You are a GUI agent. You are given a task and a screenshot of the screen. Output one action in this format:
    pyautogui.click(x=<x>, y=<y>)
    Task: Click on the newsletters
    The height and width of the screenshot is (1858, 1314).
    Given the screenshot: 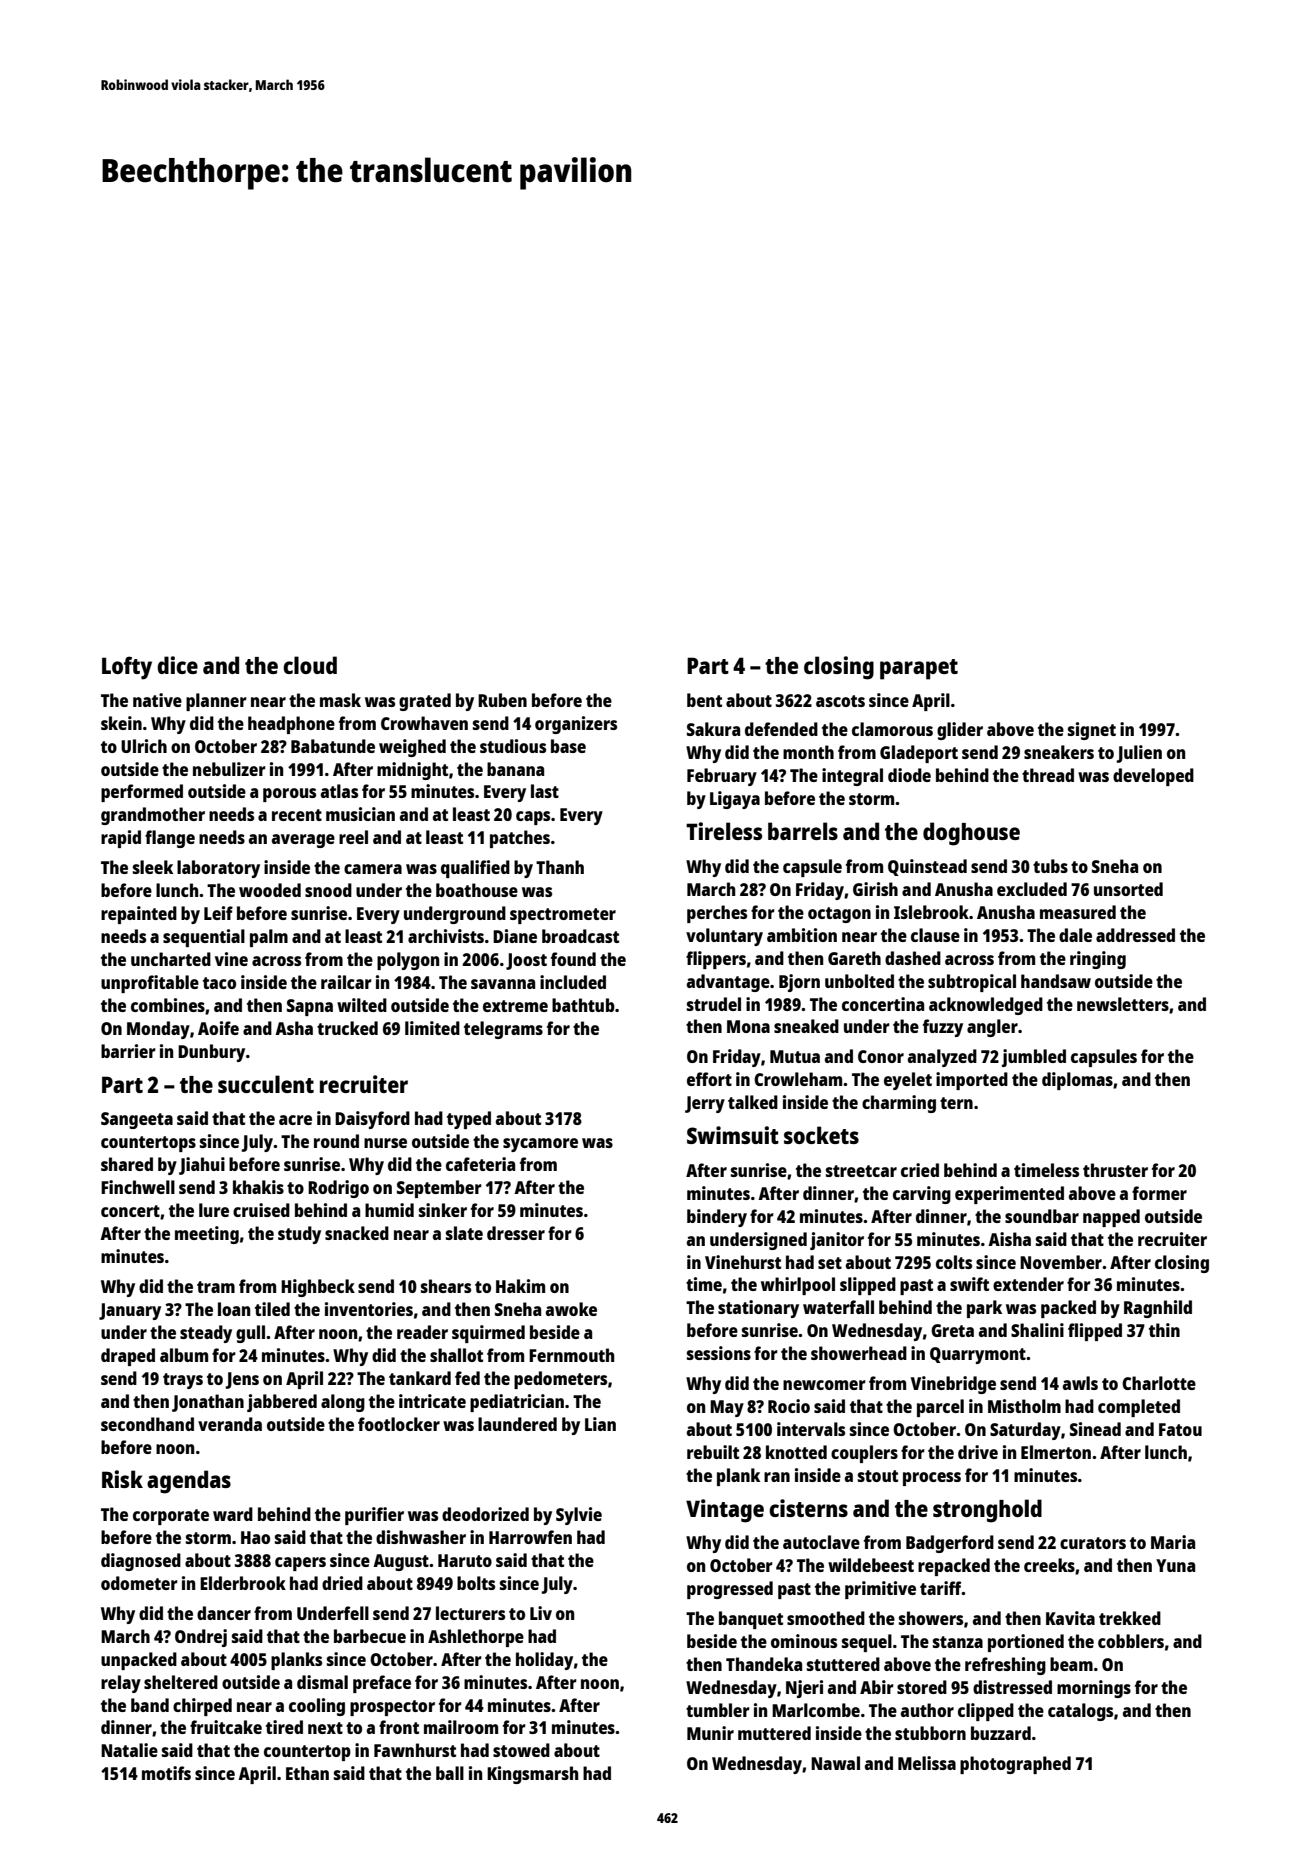 What is the action you would take?
    pyautogui.click(x=1123, y=1004)
